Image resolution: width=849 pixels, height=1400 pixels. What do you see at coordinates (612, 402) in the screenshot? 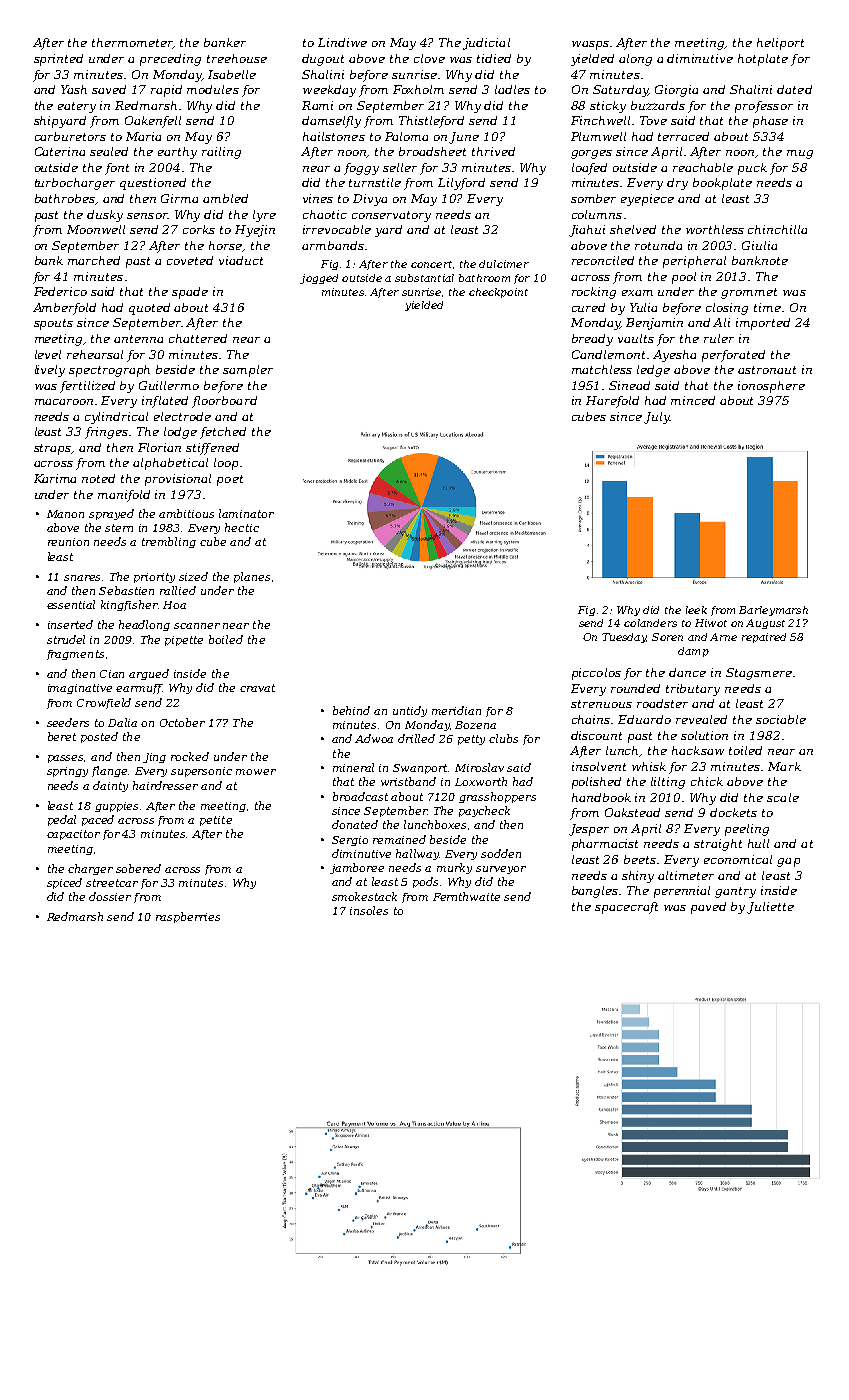
I see `Harefold` at bounding box center [612, 402].
